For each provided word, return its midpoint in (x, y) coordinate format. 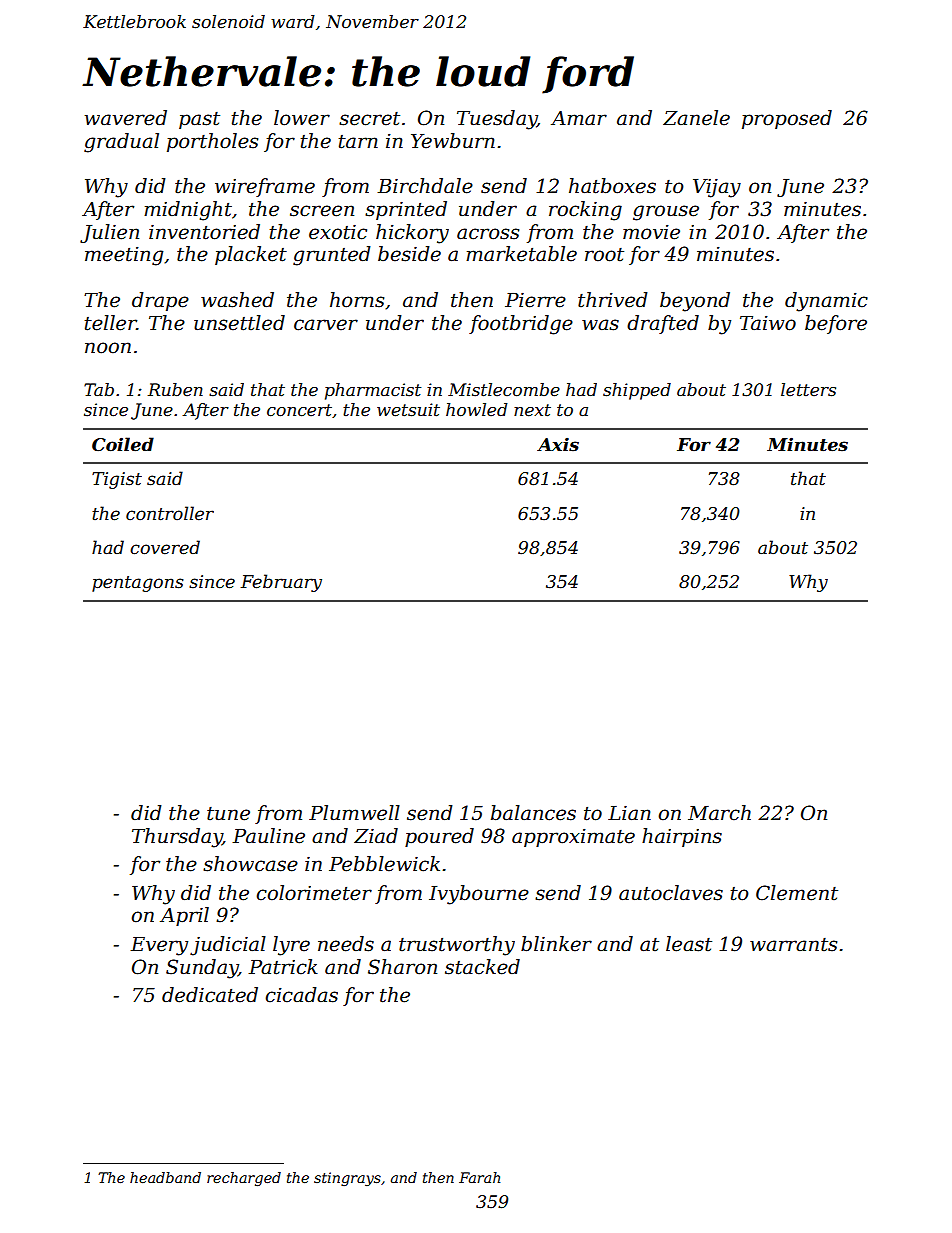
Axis (558, 445)
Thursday (177, 838)
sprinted (406, 210)
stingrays (347, 1179)
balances (533, 813)
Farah (479, 1177)
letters (808, 390)
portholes (212, 142)
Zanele (696, 118)
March (719, 813)
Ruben (175, 389)
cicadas (302, 995)
